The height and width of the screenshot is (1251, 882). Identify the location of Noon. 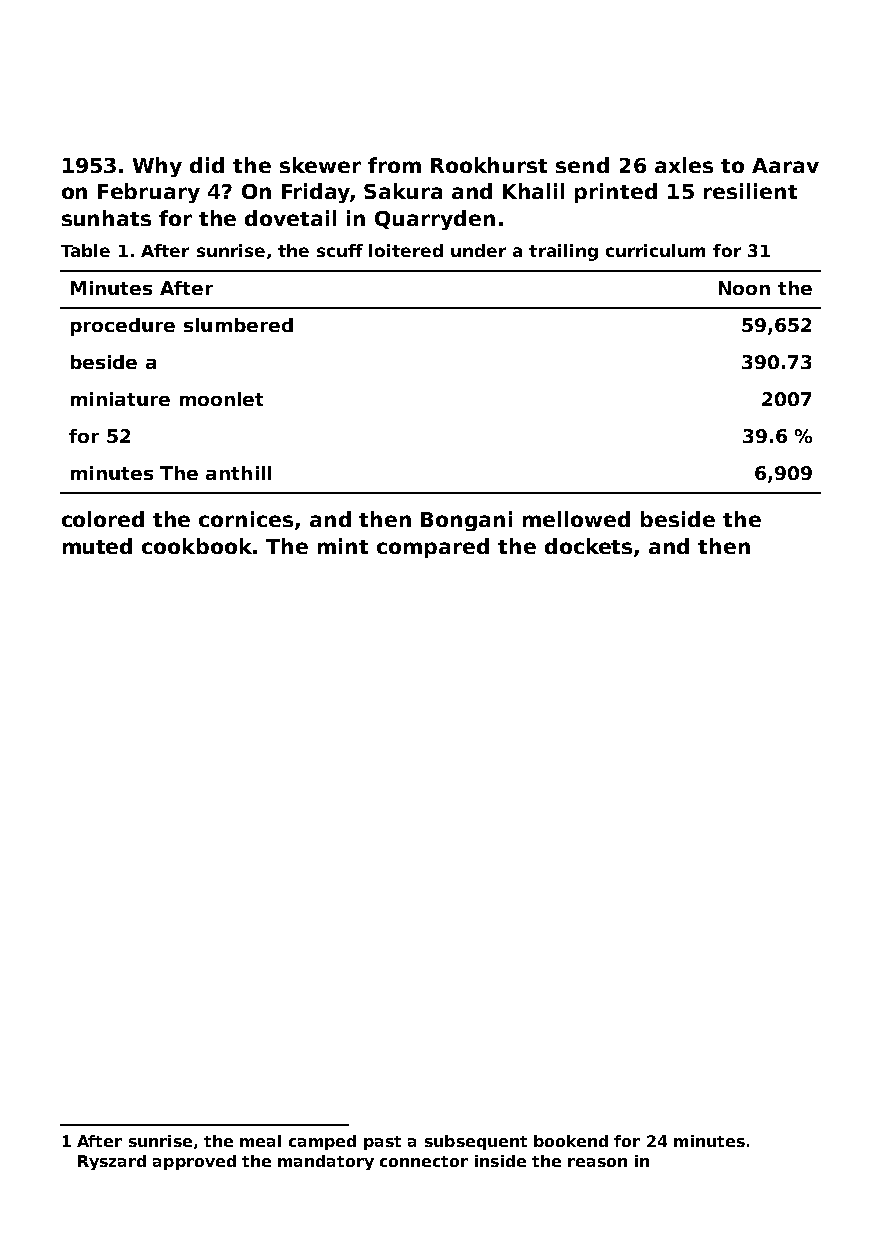
(744, 288).
